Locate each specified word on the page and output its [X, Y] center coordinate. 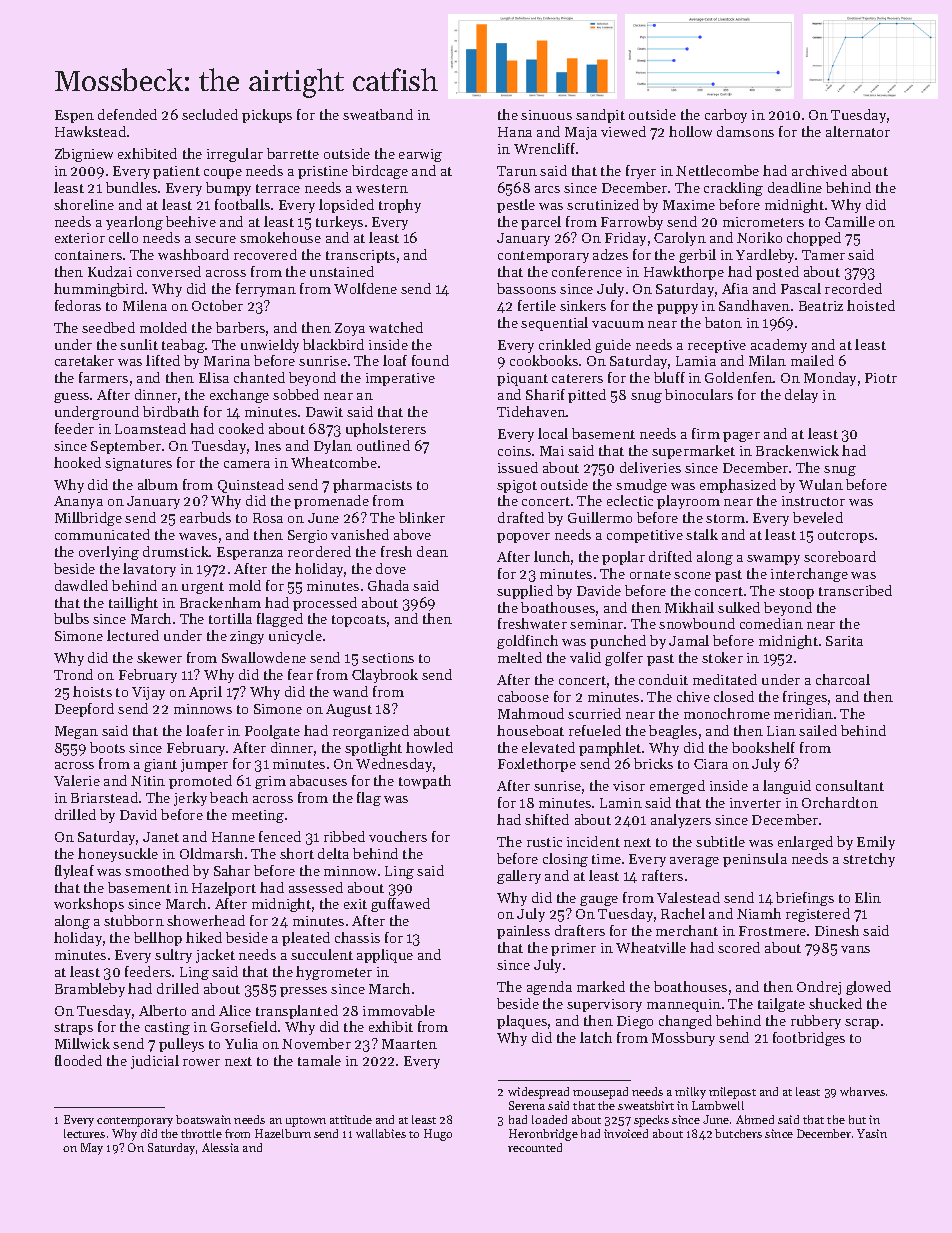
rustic [544, 842]
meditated [725, 679]
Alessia [220, 1147]
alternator [858, 131]
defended [127, 114]
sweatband [378, 114]
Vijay [148, 693]
